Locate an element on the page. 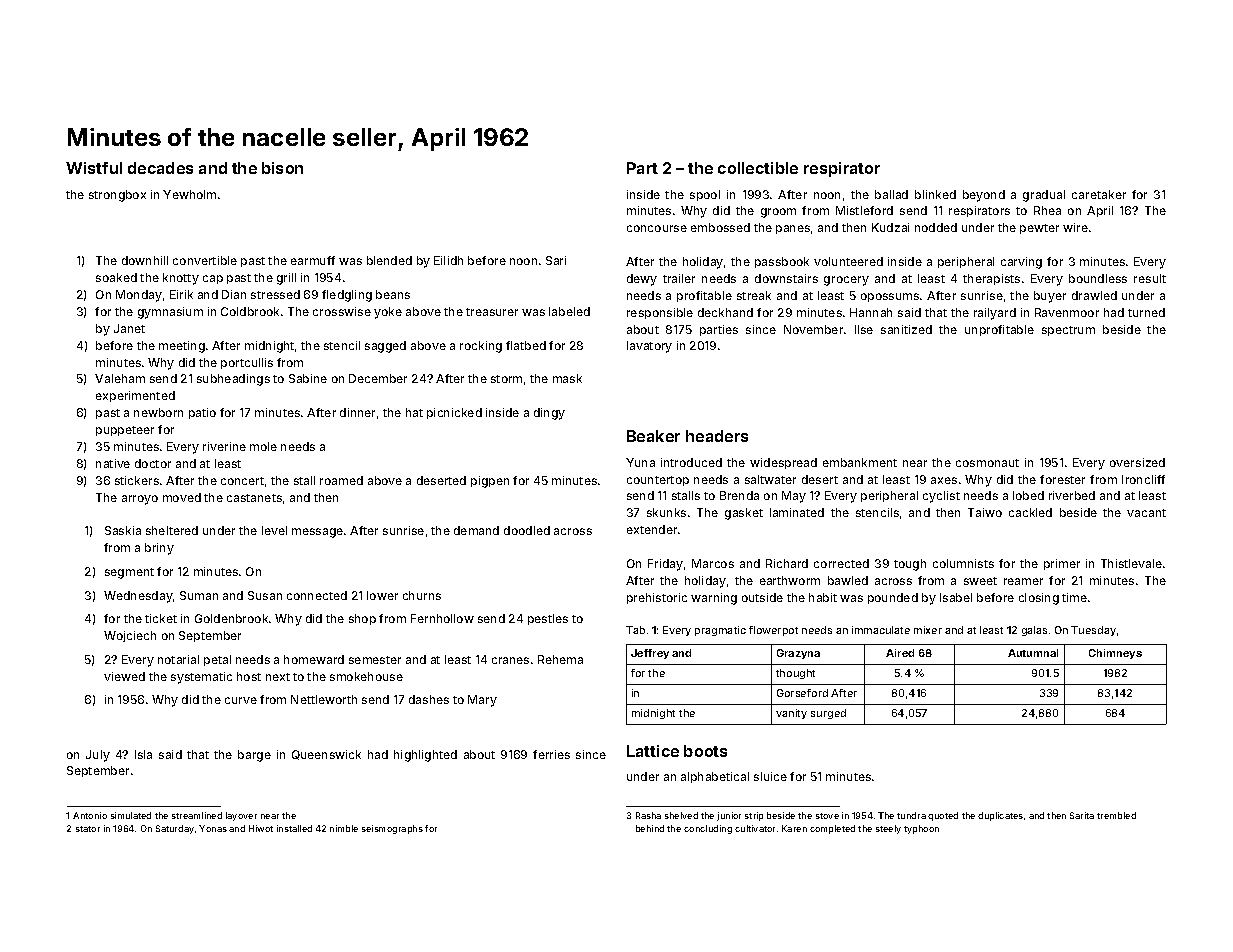 Image resolution: width=1233 pixels, height=952 pixels. bison is located at coordinates (282, 168).
